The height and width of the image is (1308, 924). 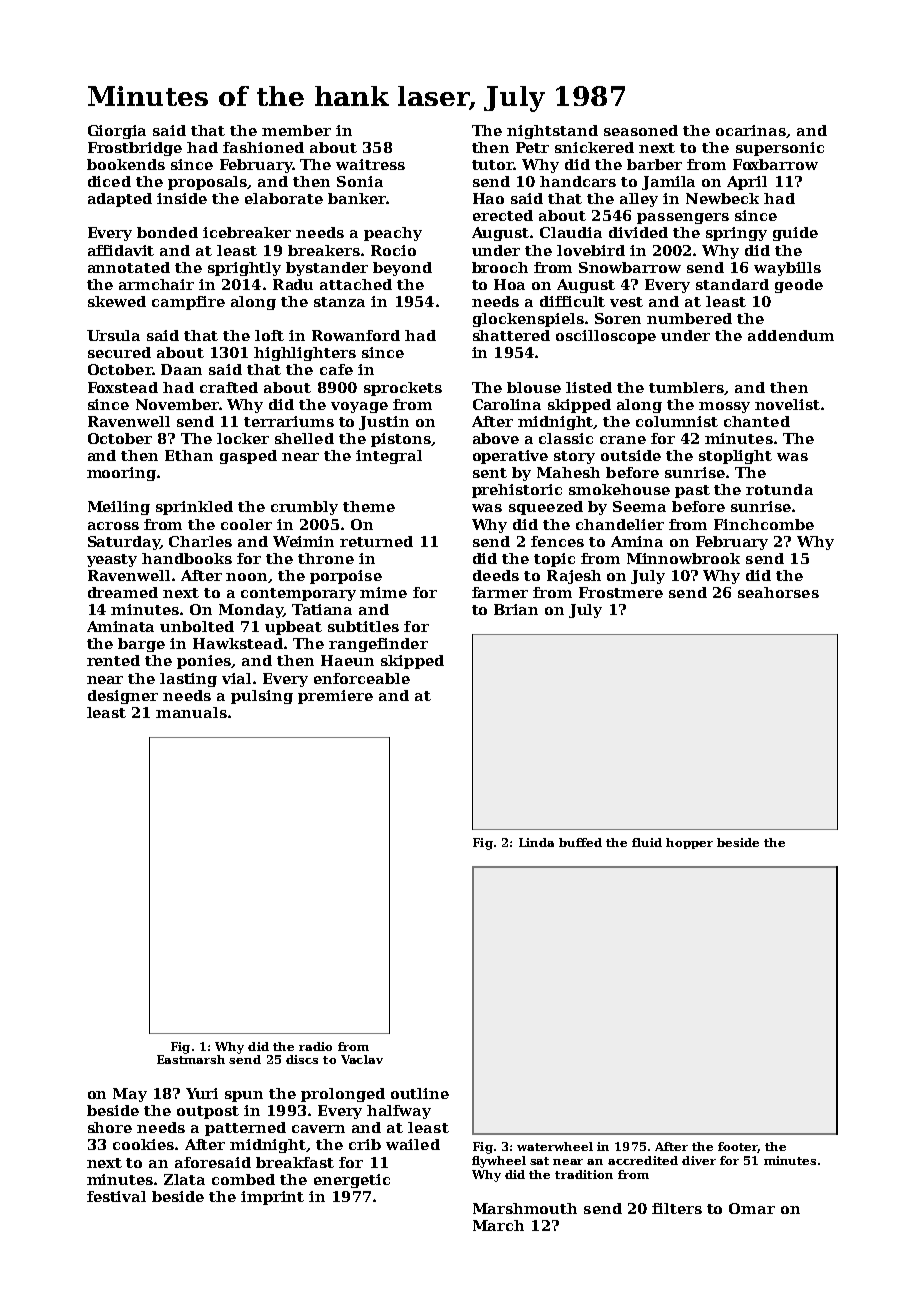 What do you see at coordinates (315, 1046) in the image?
I see `radio` at bounding box center [315, 1046].
